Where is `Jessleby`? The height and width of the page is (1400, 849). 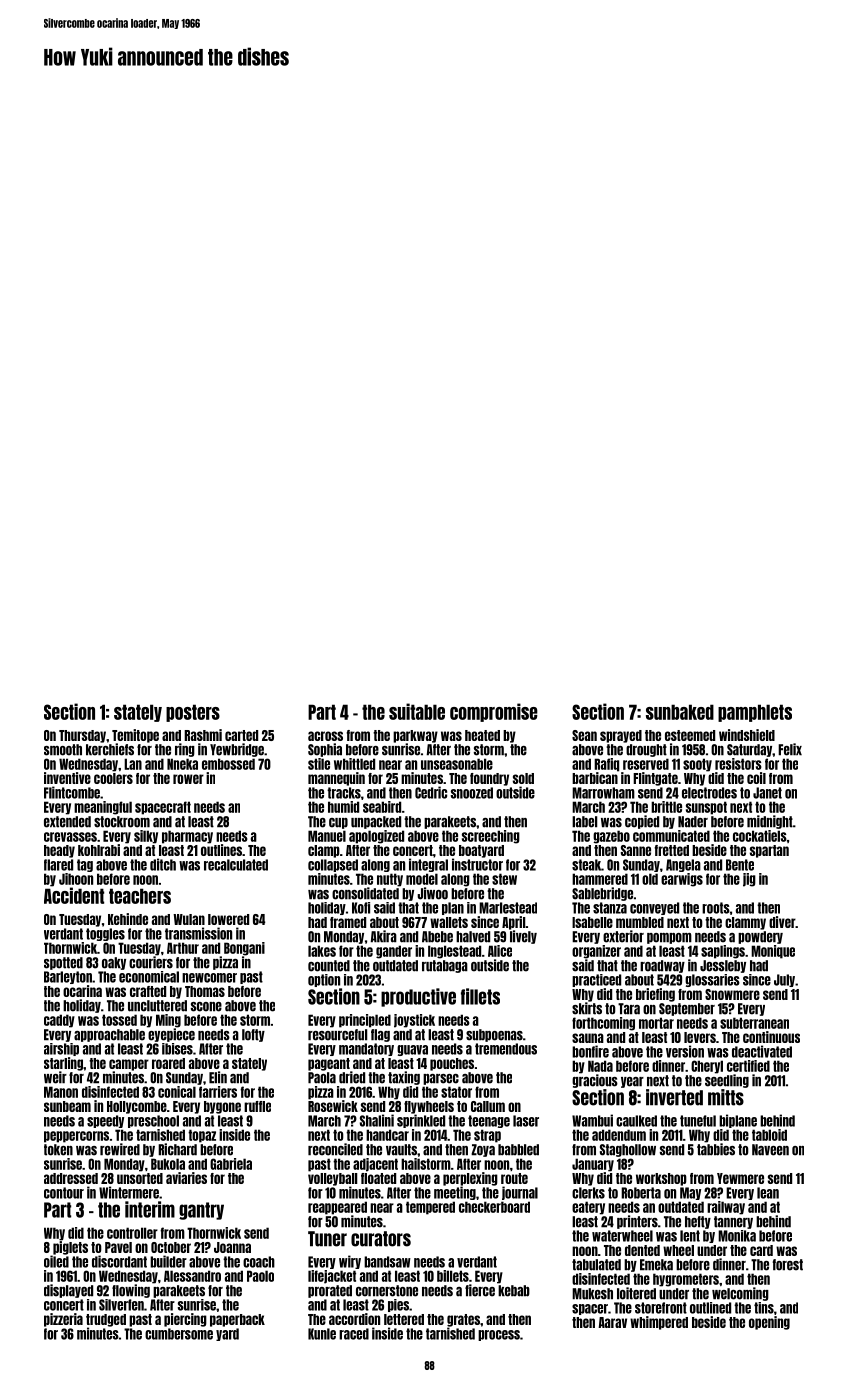
Jessleby is located at coordinates (723, 966).
